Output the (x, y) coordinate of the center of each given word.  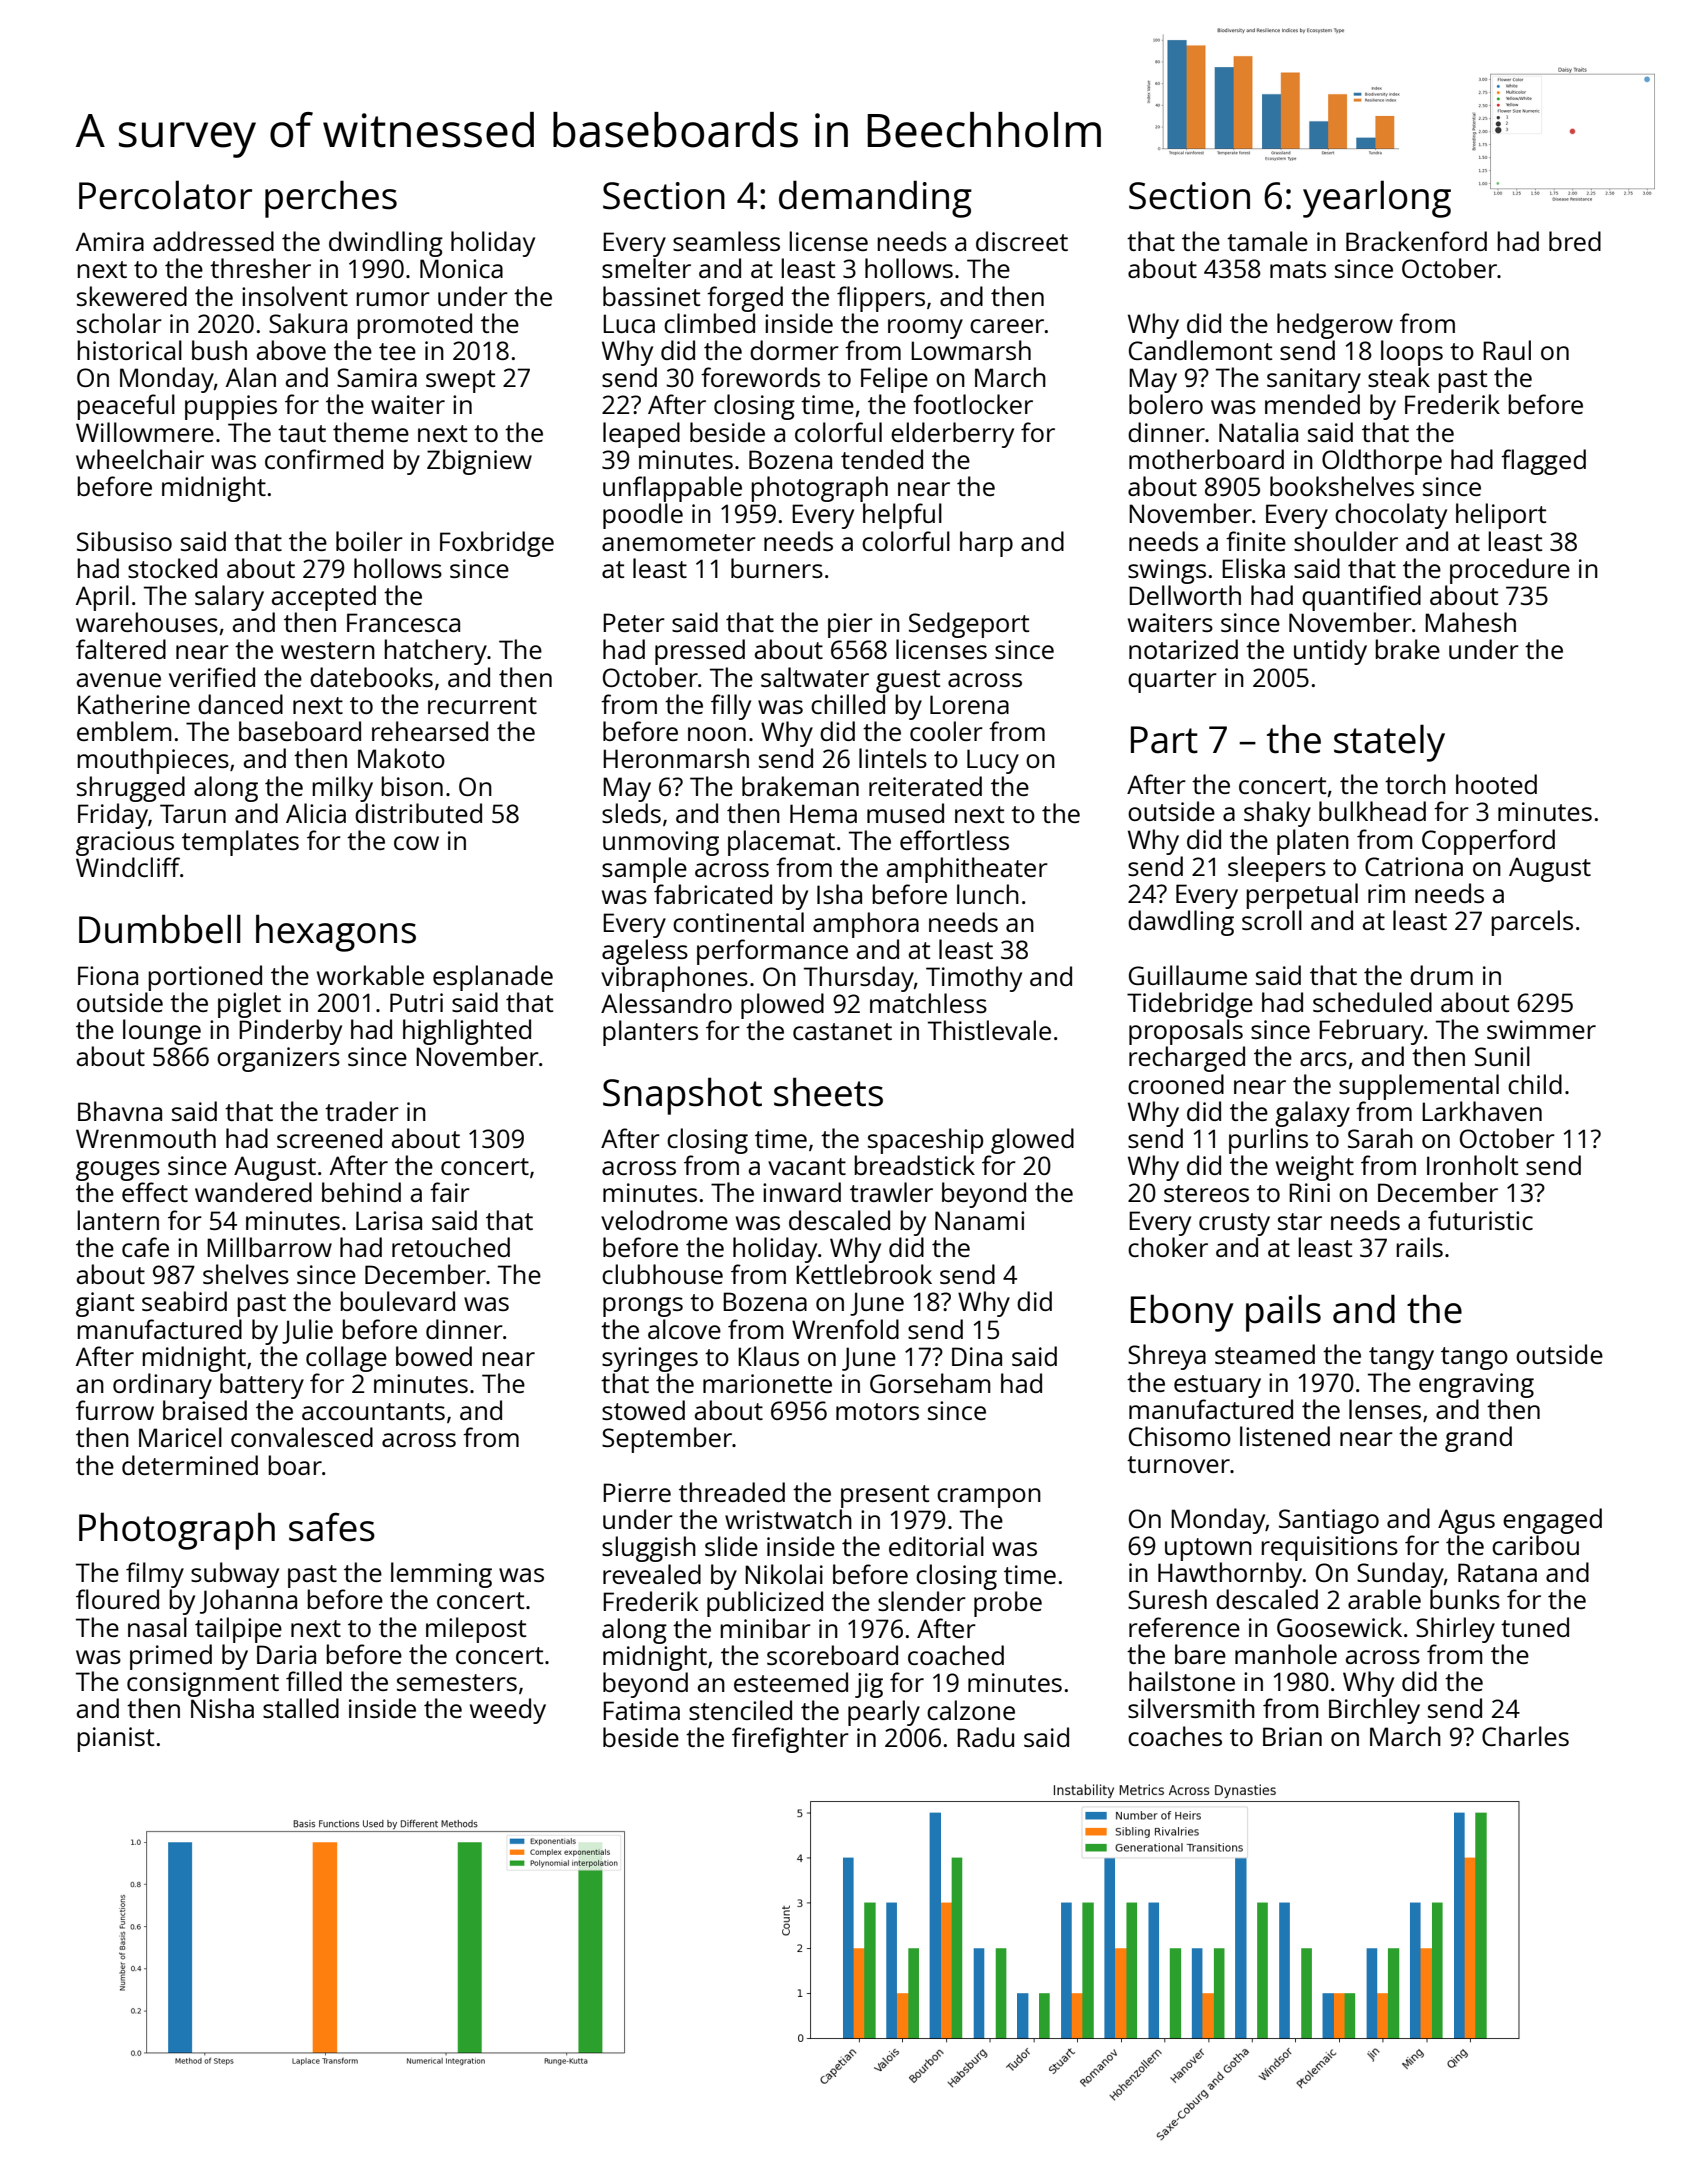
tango (1474, 1358)
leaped (641, 435)
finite (1256, 541)
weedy (508, 1711)
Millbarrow (269, 1247)
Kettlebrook (864, 1274)
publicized (765, 1604)
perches (331, 199)
